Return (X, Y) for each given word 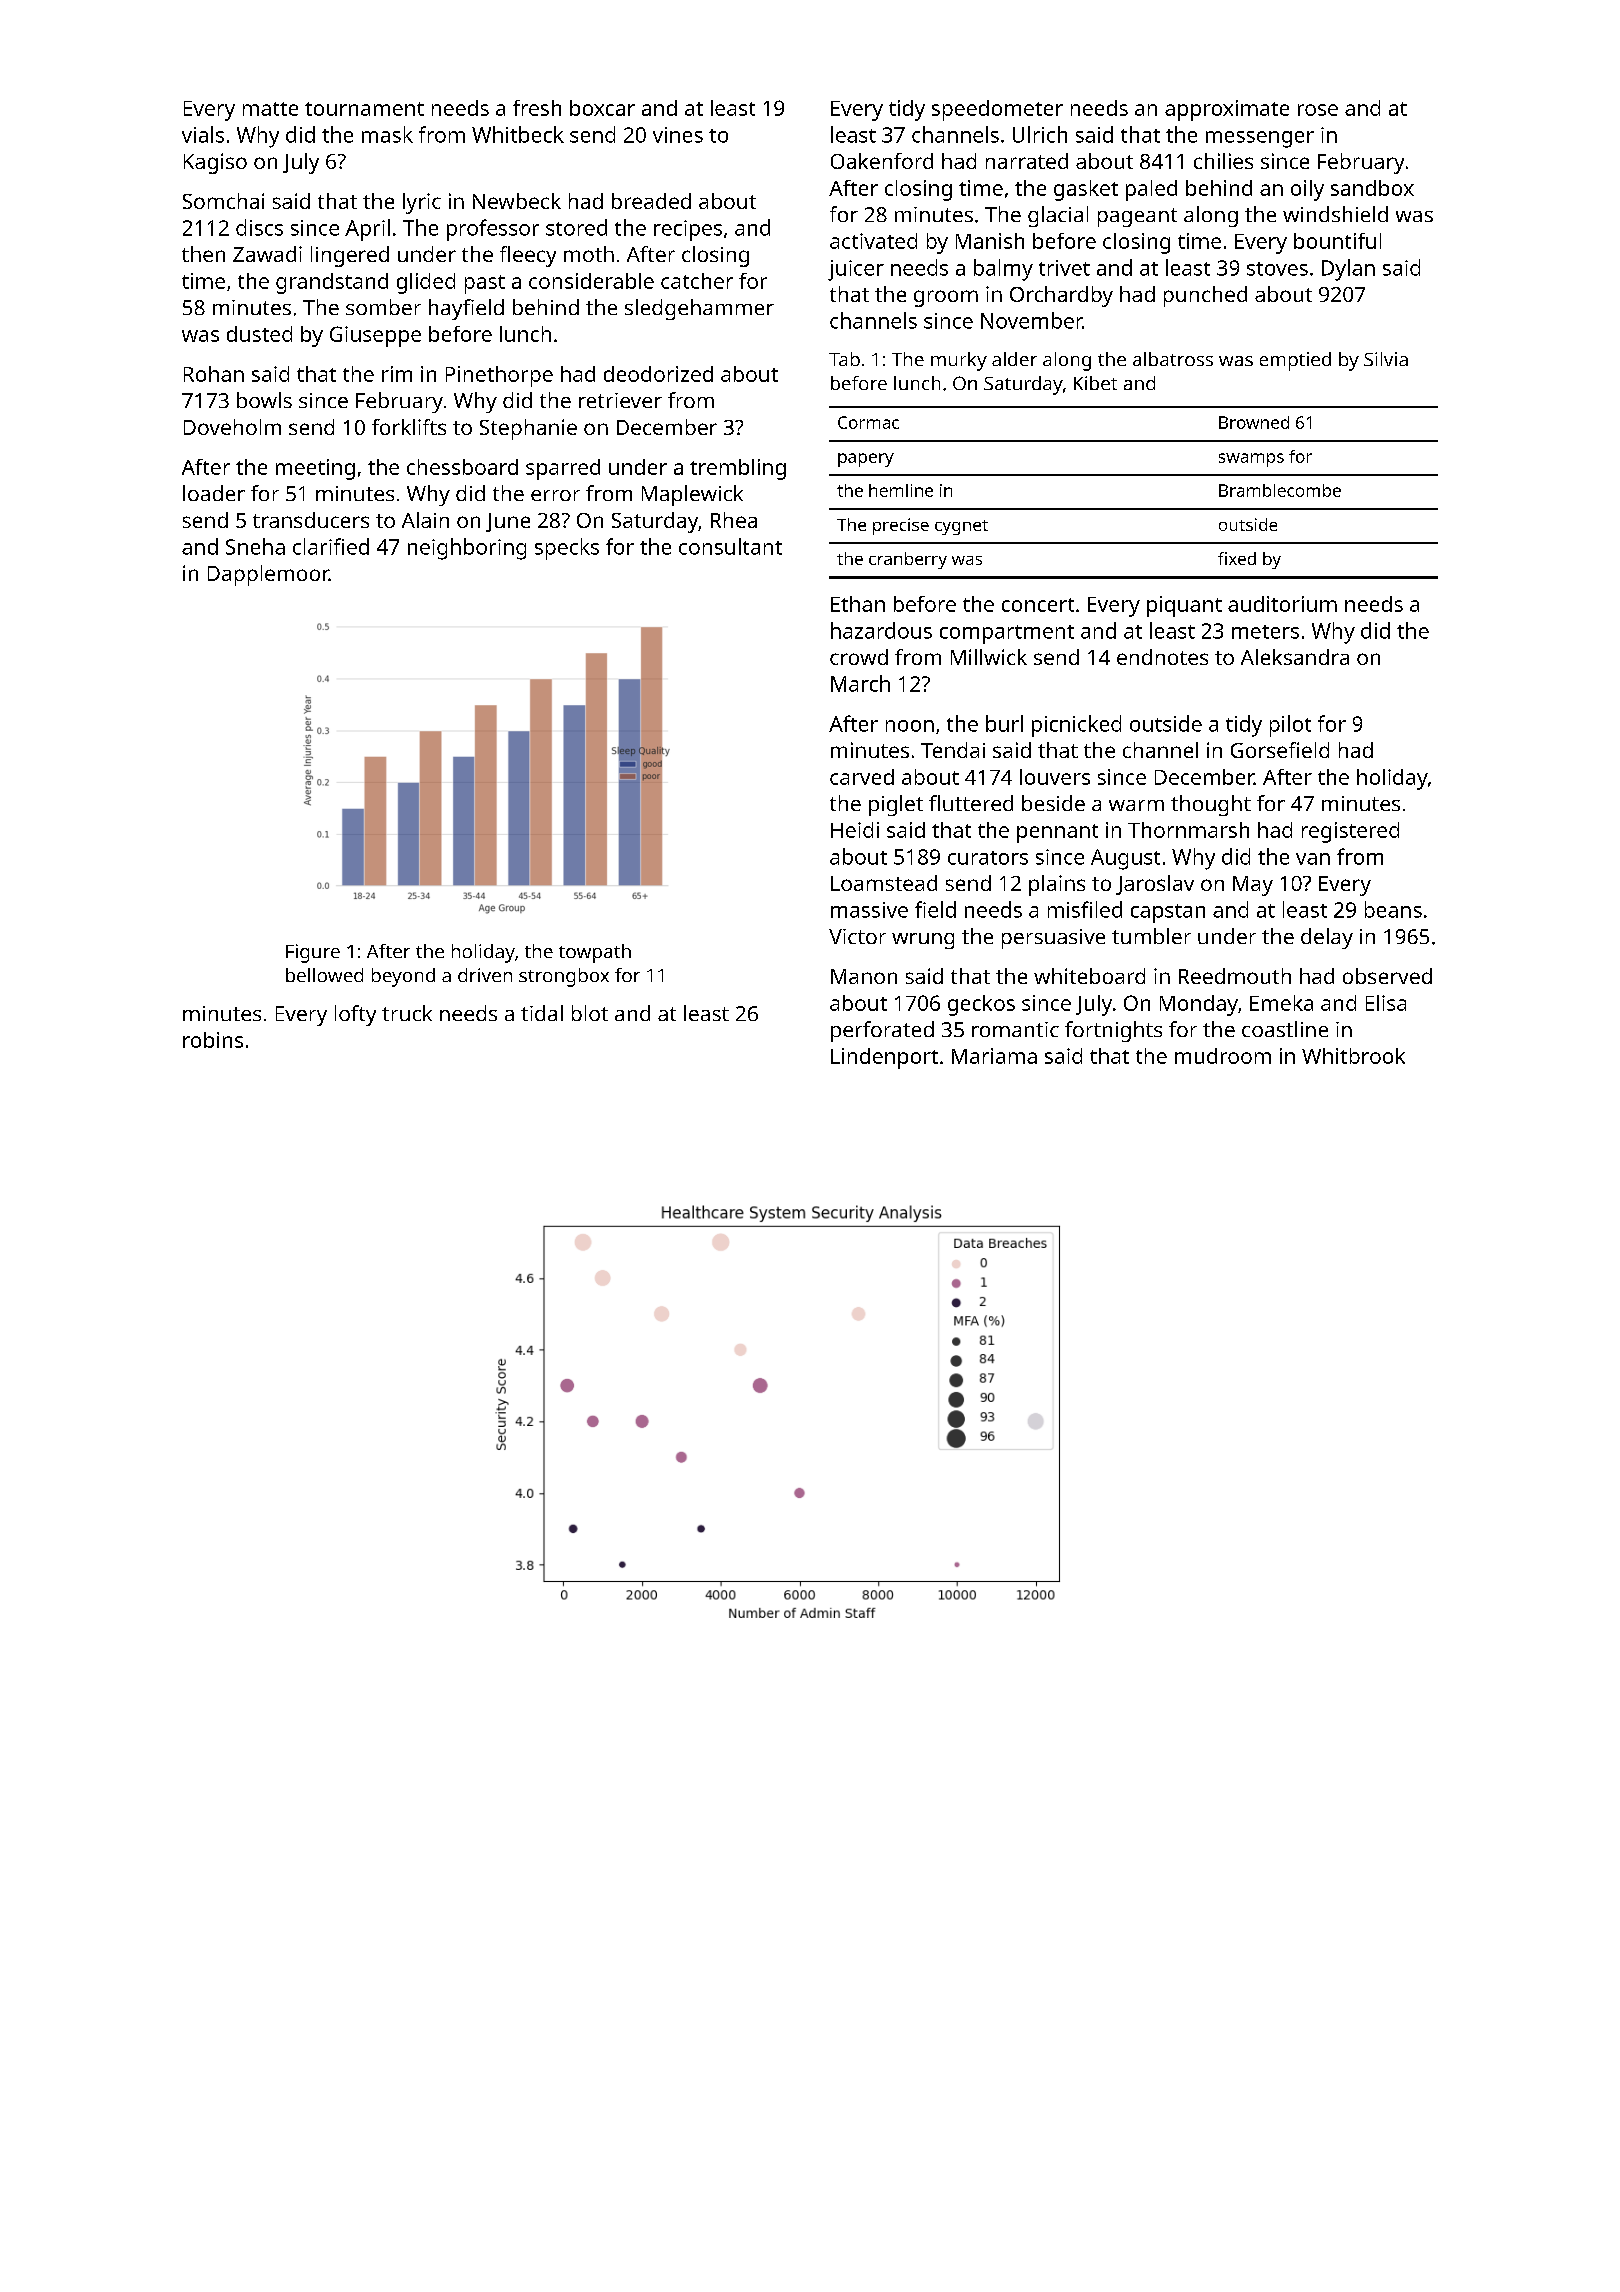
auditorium (1282, 604)
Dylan (1348, 270)
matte (270, 109)
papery (866, 460)
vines (678, 135)
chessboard (462, 467)
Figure (313, 953)
